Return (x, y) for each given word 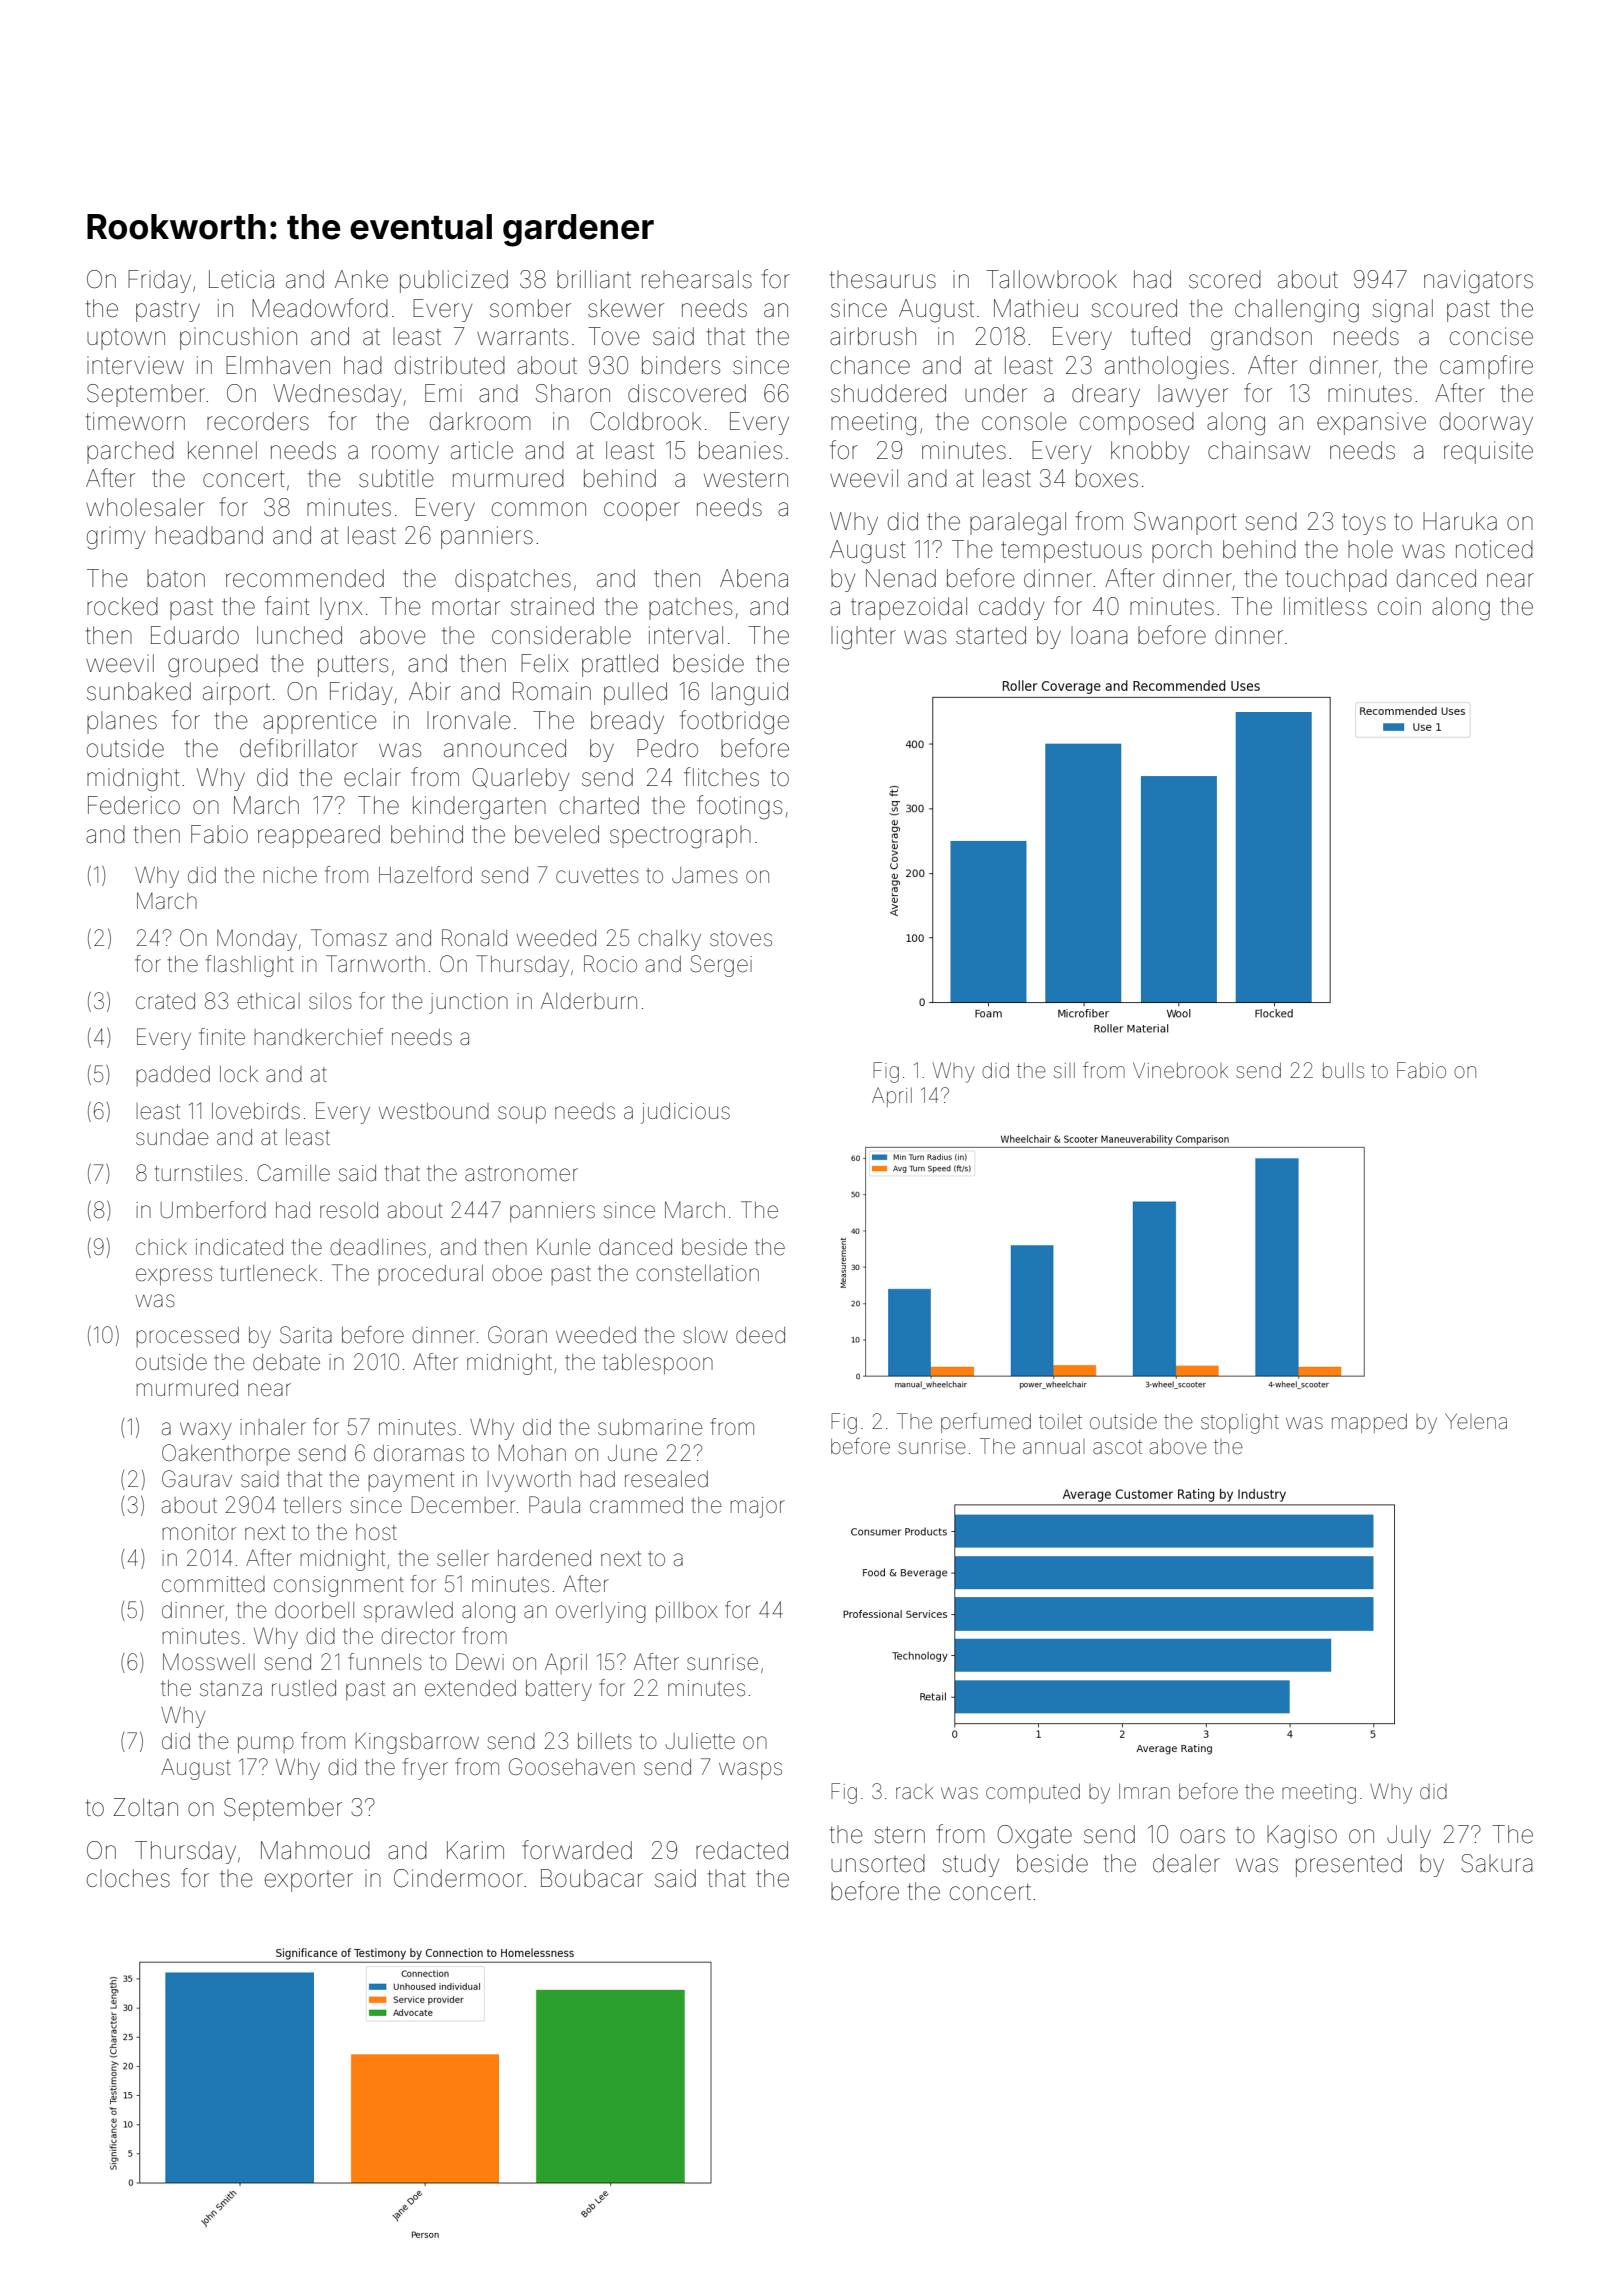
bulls (1343, 1070)
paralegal (1018, 524)
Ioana (1099, 635)
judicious (685, 1113)
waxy (205, 1431)
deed (760, 1335)
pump (266, 1745)
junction (468, 1003)
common (539, 509)
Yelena (1476, 1421)
